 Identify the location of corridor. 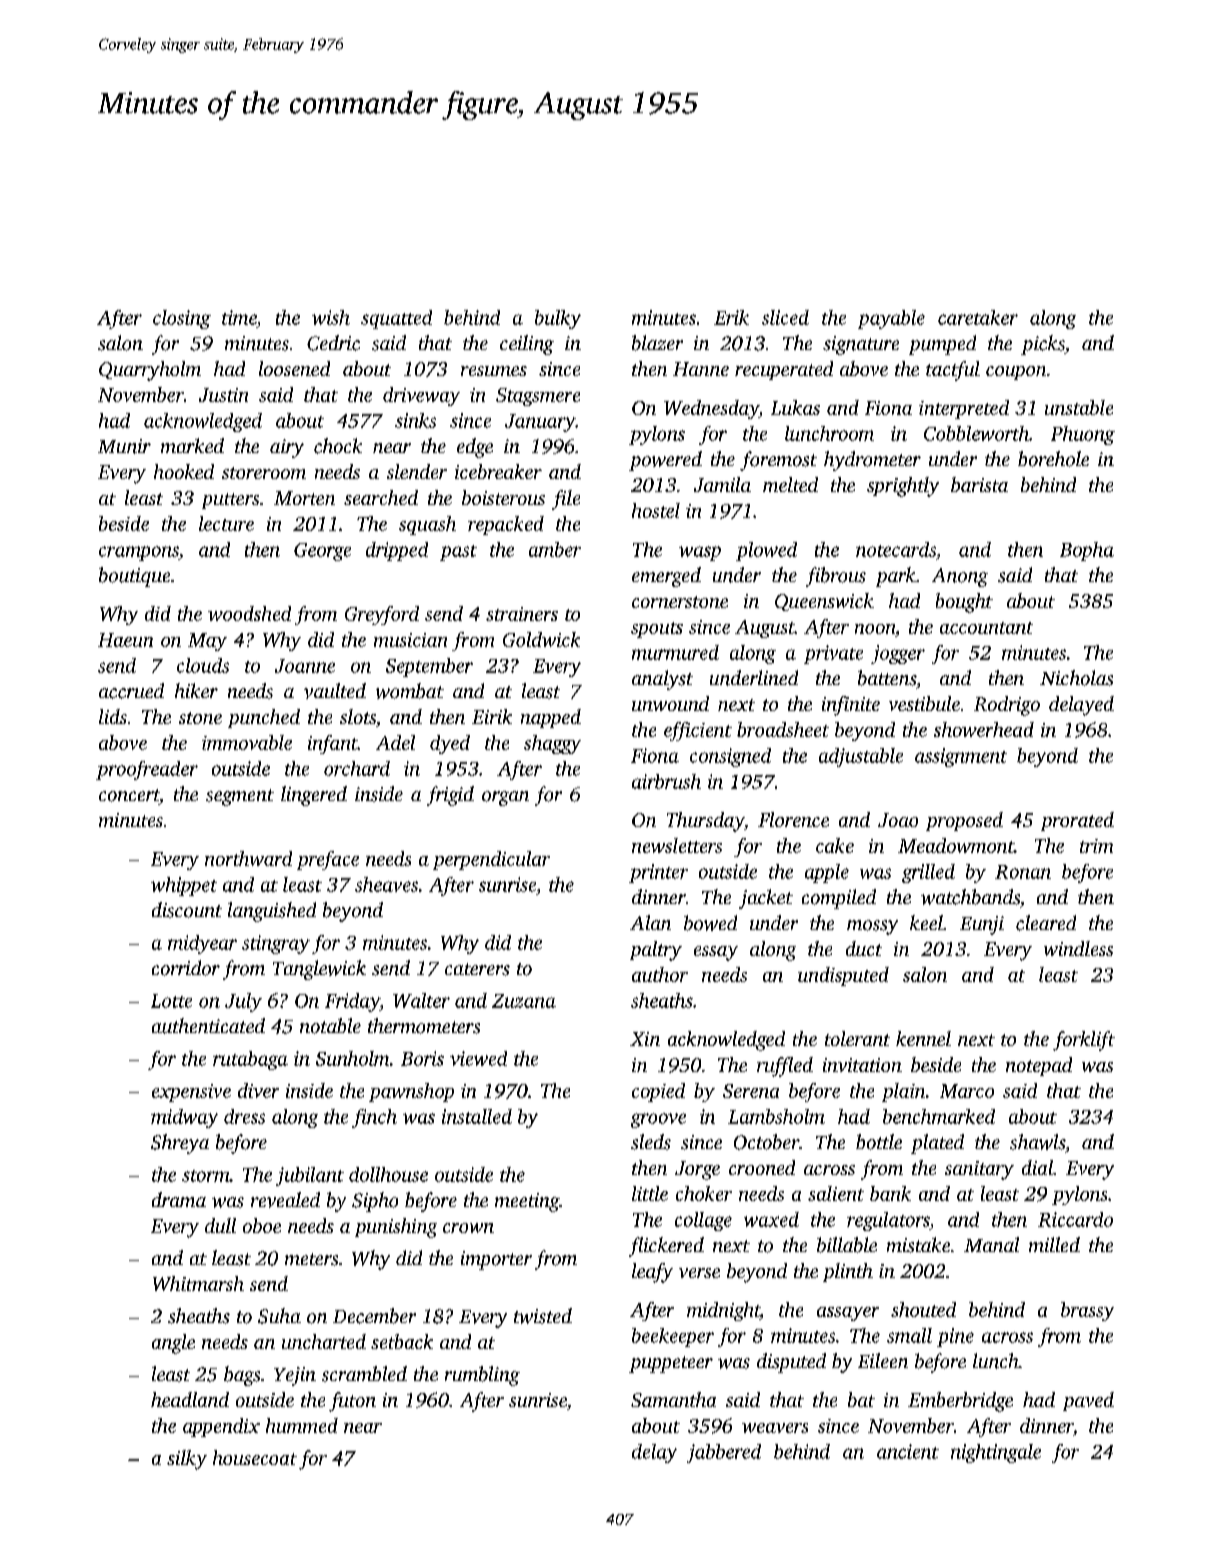
(186, 968).
